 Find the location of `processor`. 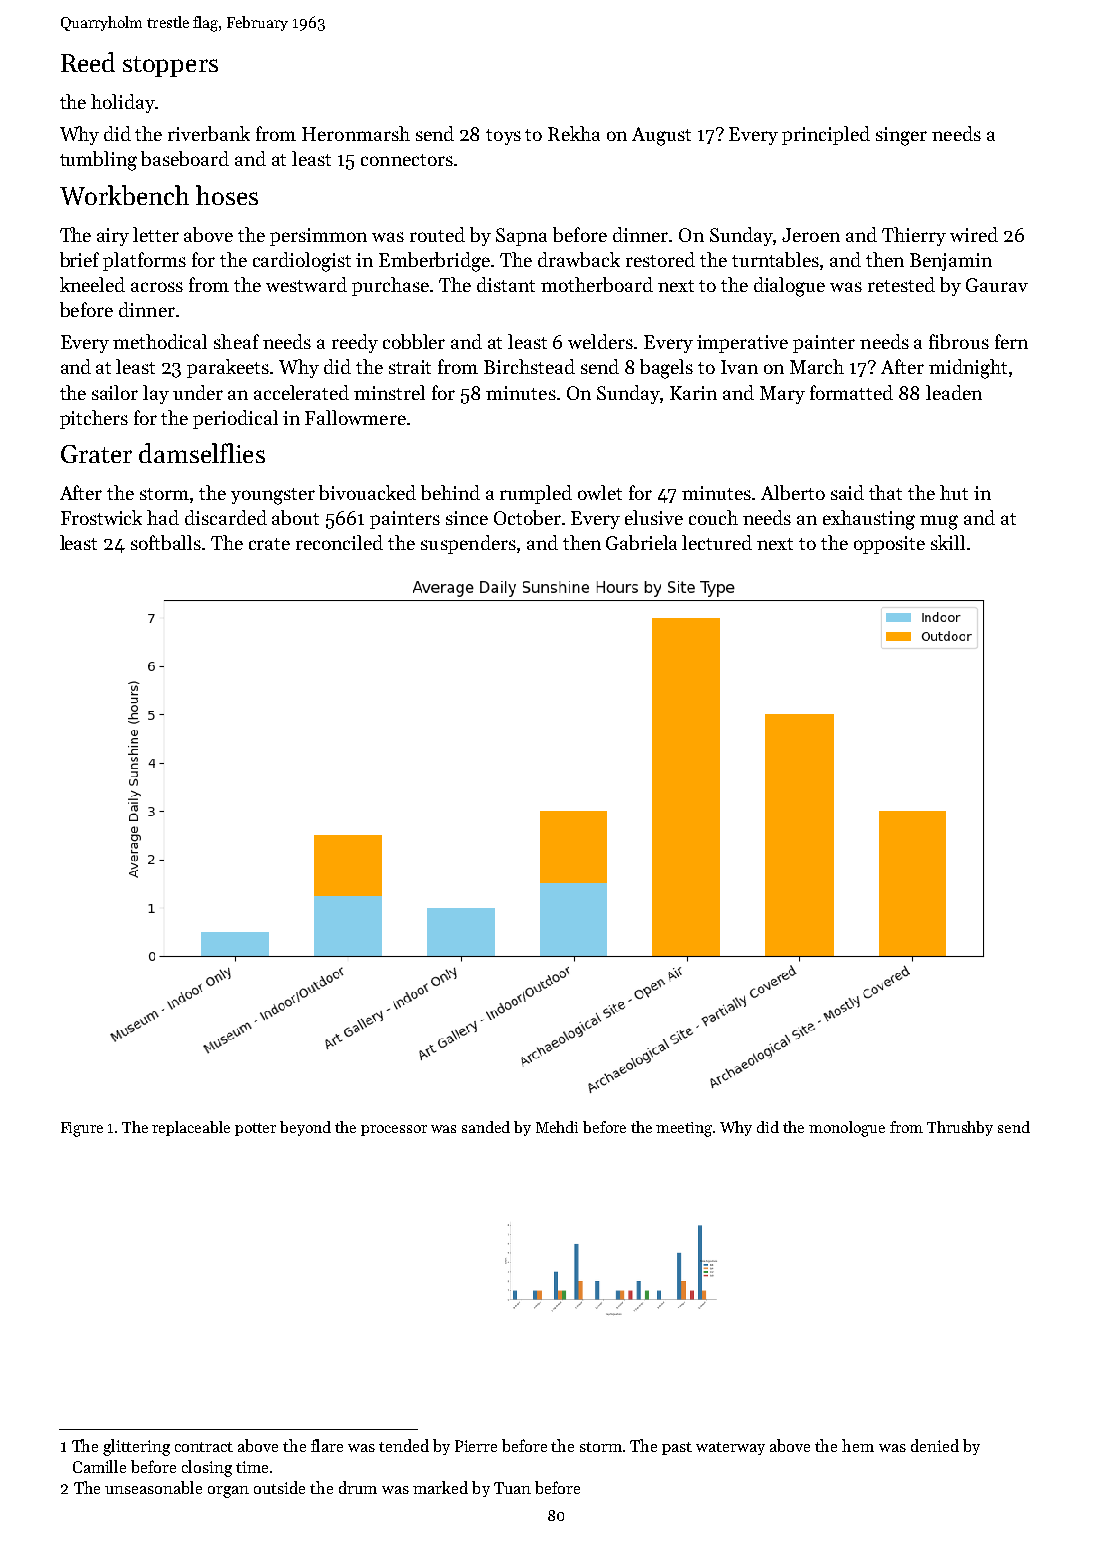

processor is located at coordinates (394, 1130).
